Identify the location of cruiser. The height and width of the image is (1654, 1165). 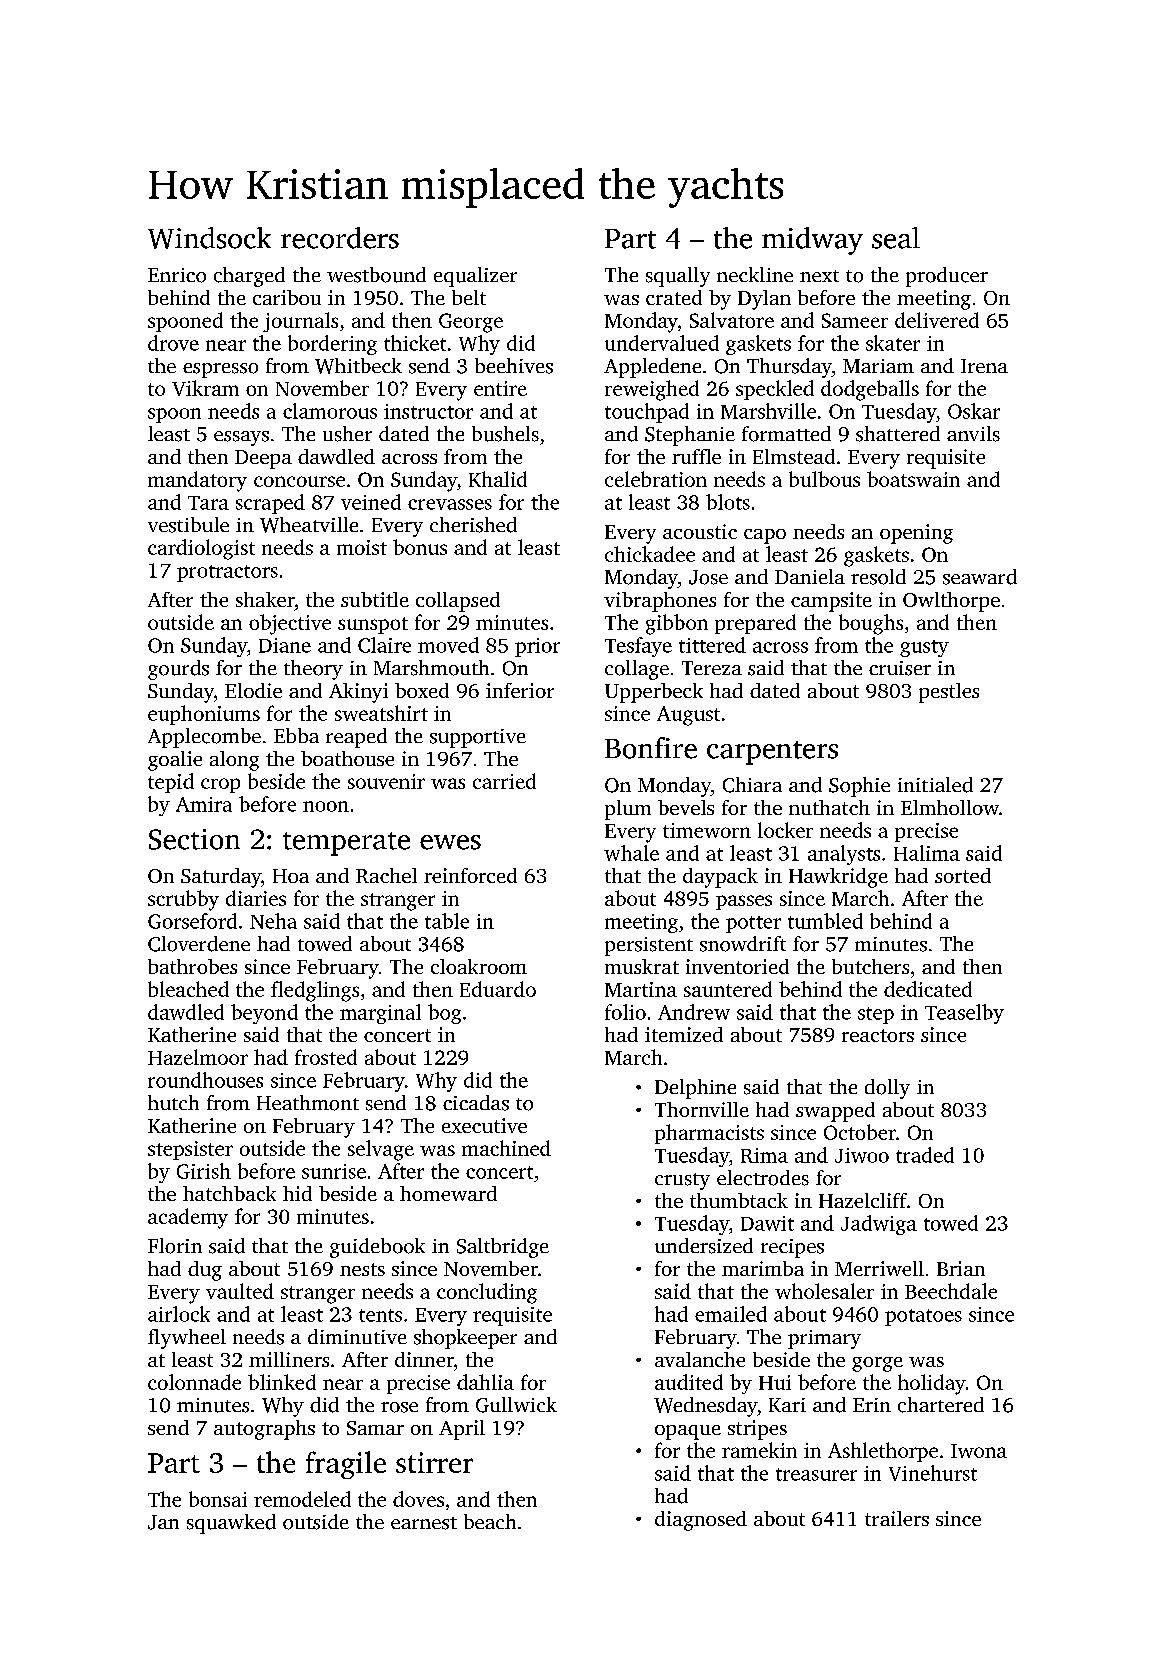
(900, 668).
